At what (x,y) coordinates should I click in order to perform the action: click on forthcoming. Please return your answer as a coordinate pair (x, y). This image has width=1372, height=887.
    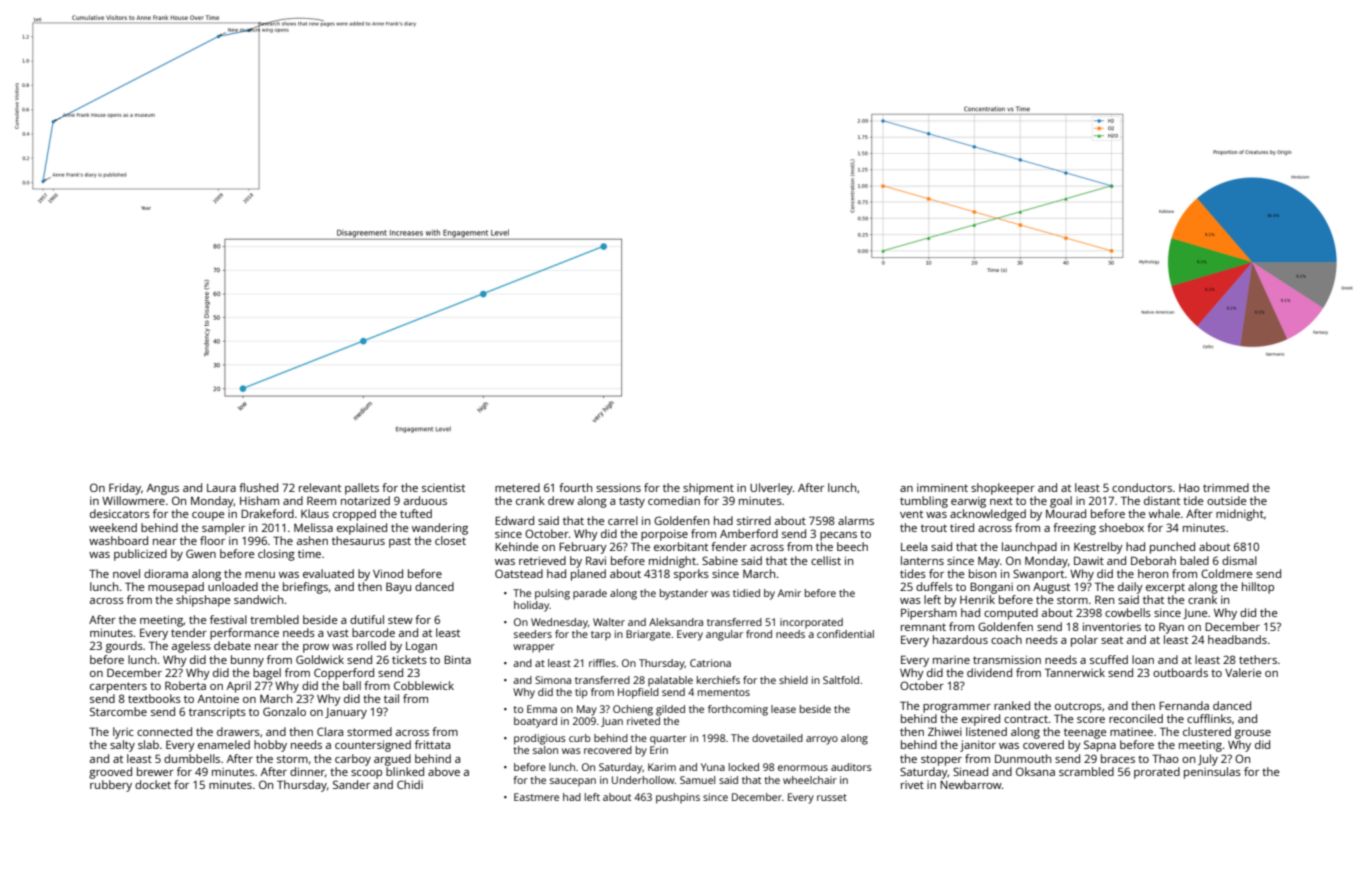
    Looking at the image, I should click on (738, 710).
